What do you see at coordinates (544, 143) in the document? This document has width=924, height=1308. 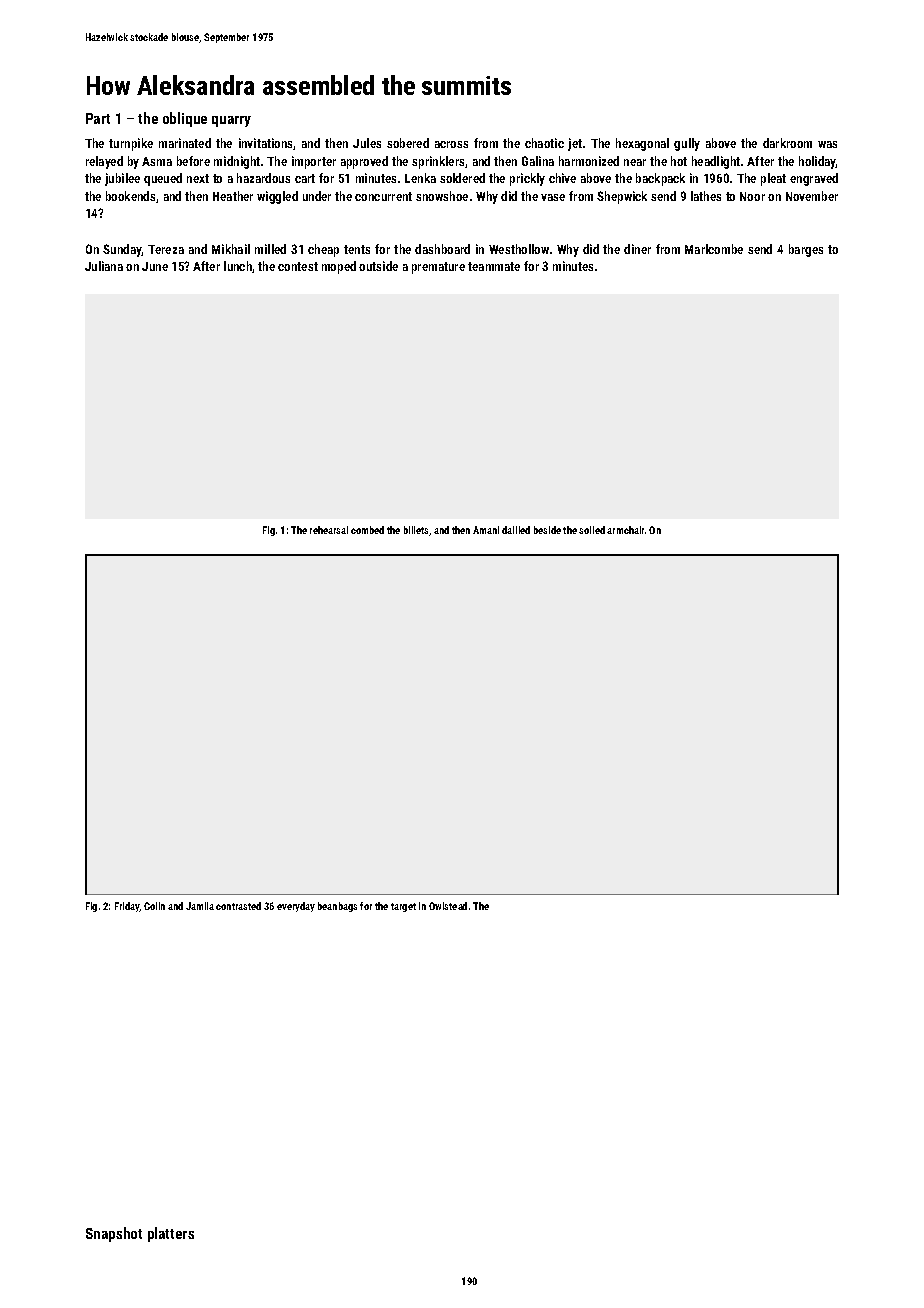 I see `chaotic` at bounding box center [544, 143].
